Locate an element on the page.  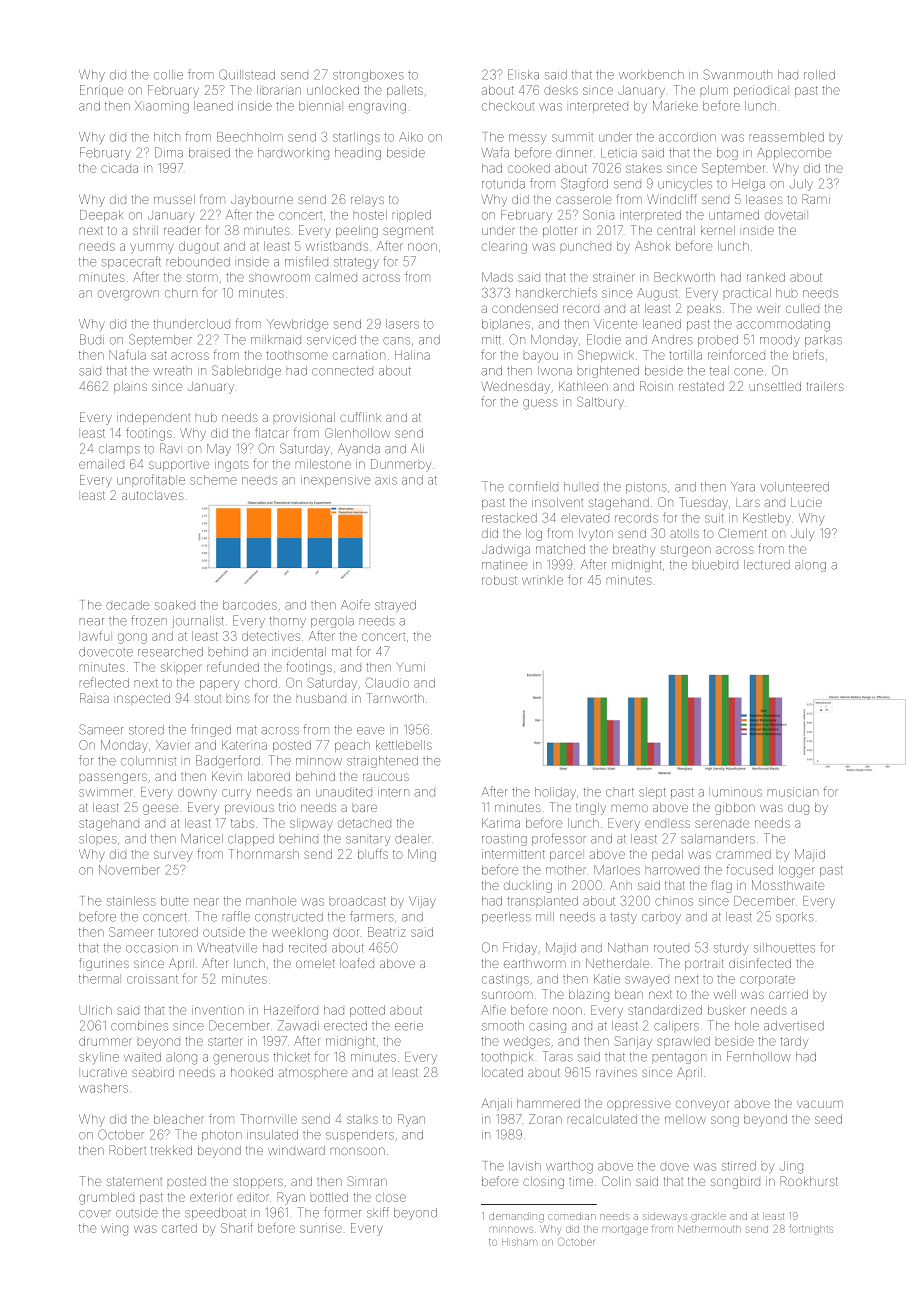
casing is located at coordinates (547, 1028).
